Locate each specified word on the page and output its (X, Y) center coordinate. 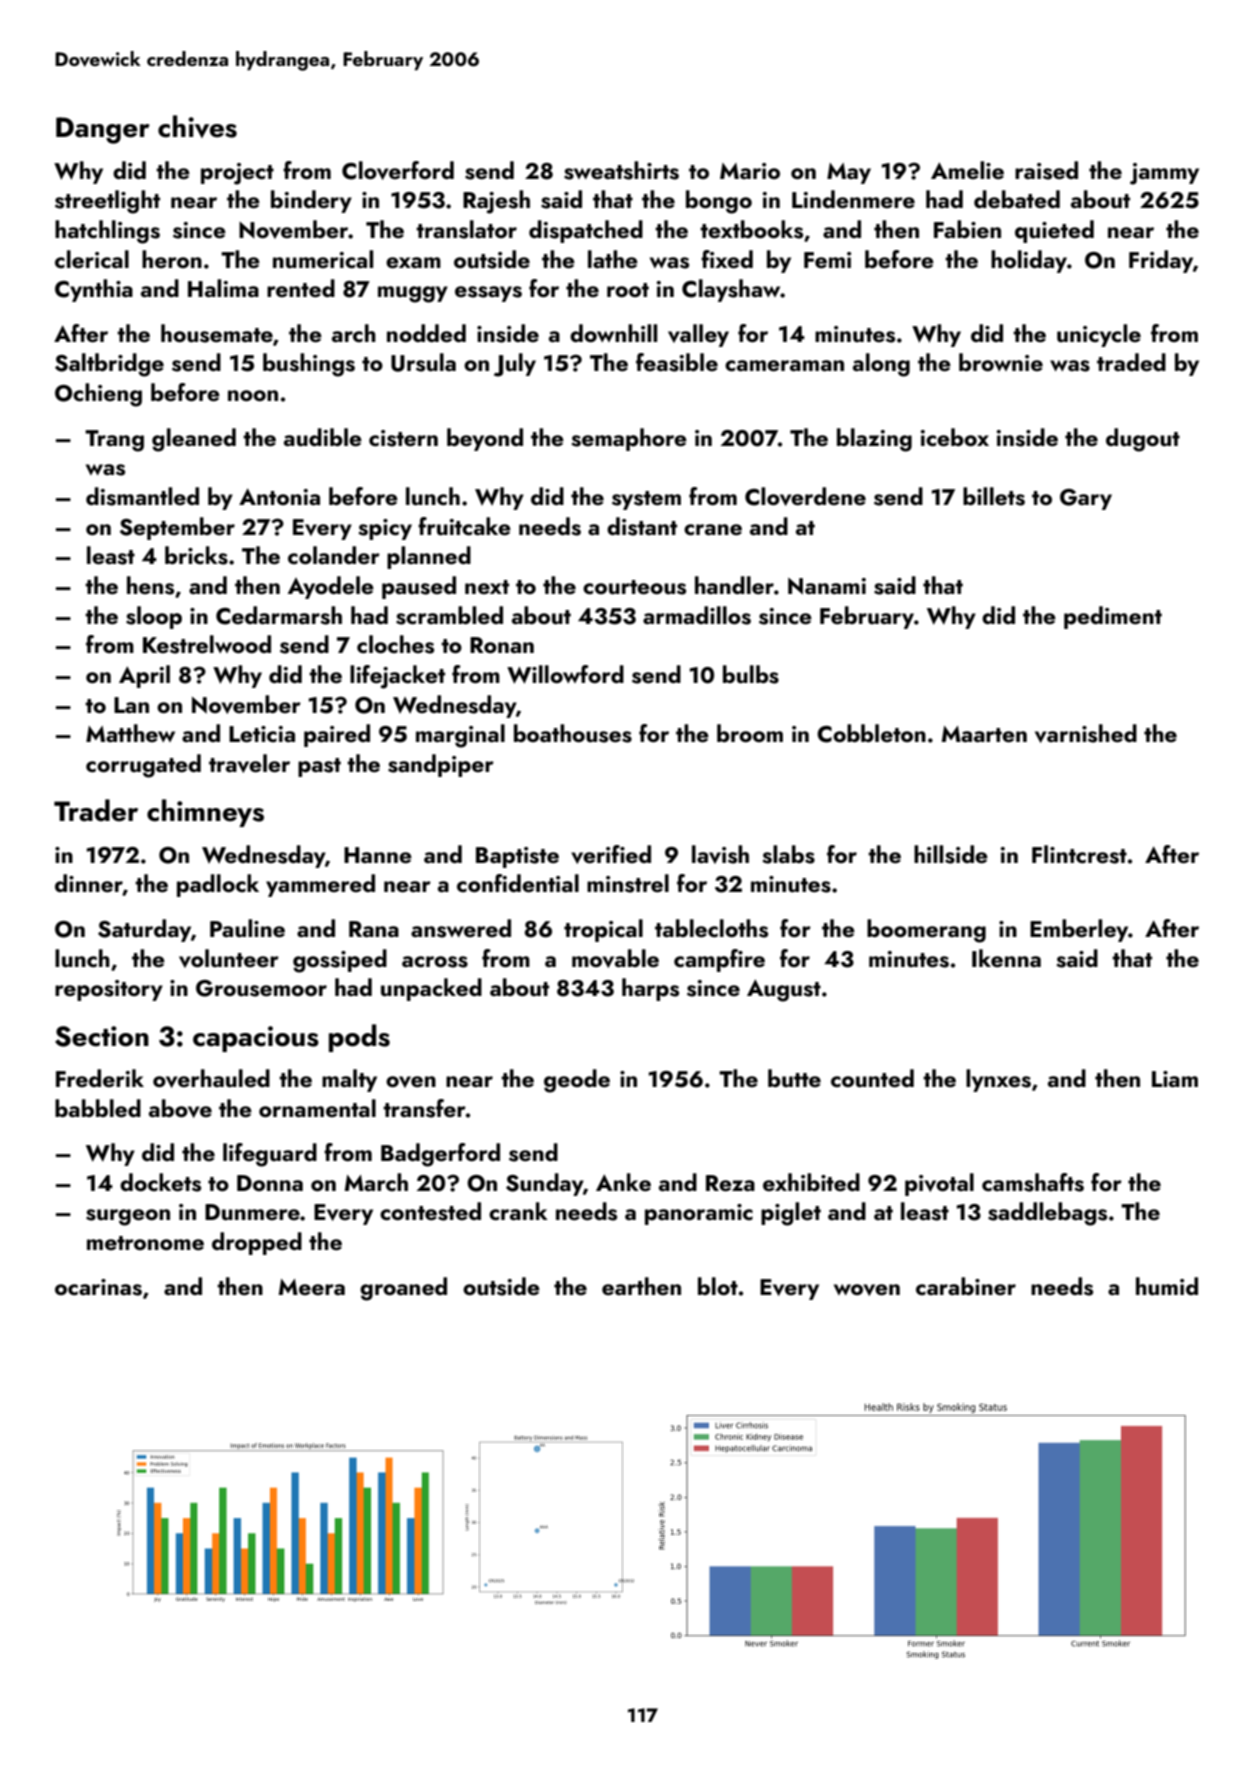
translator (466, 229)
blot (718, 1286)
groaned (403, 1289)
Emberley (1079, 930)
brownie (1001, 362)
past (319, 767)
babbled (98, 1108)
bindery (311, 201)
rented (301, 288)
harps (650, 989)
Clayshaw (731, 290)
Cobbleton (871, 733)
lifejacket (397, 677)
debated (1017, 199)
